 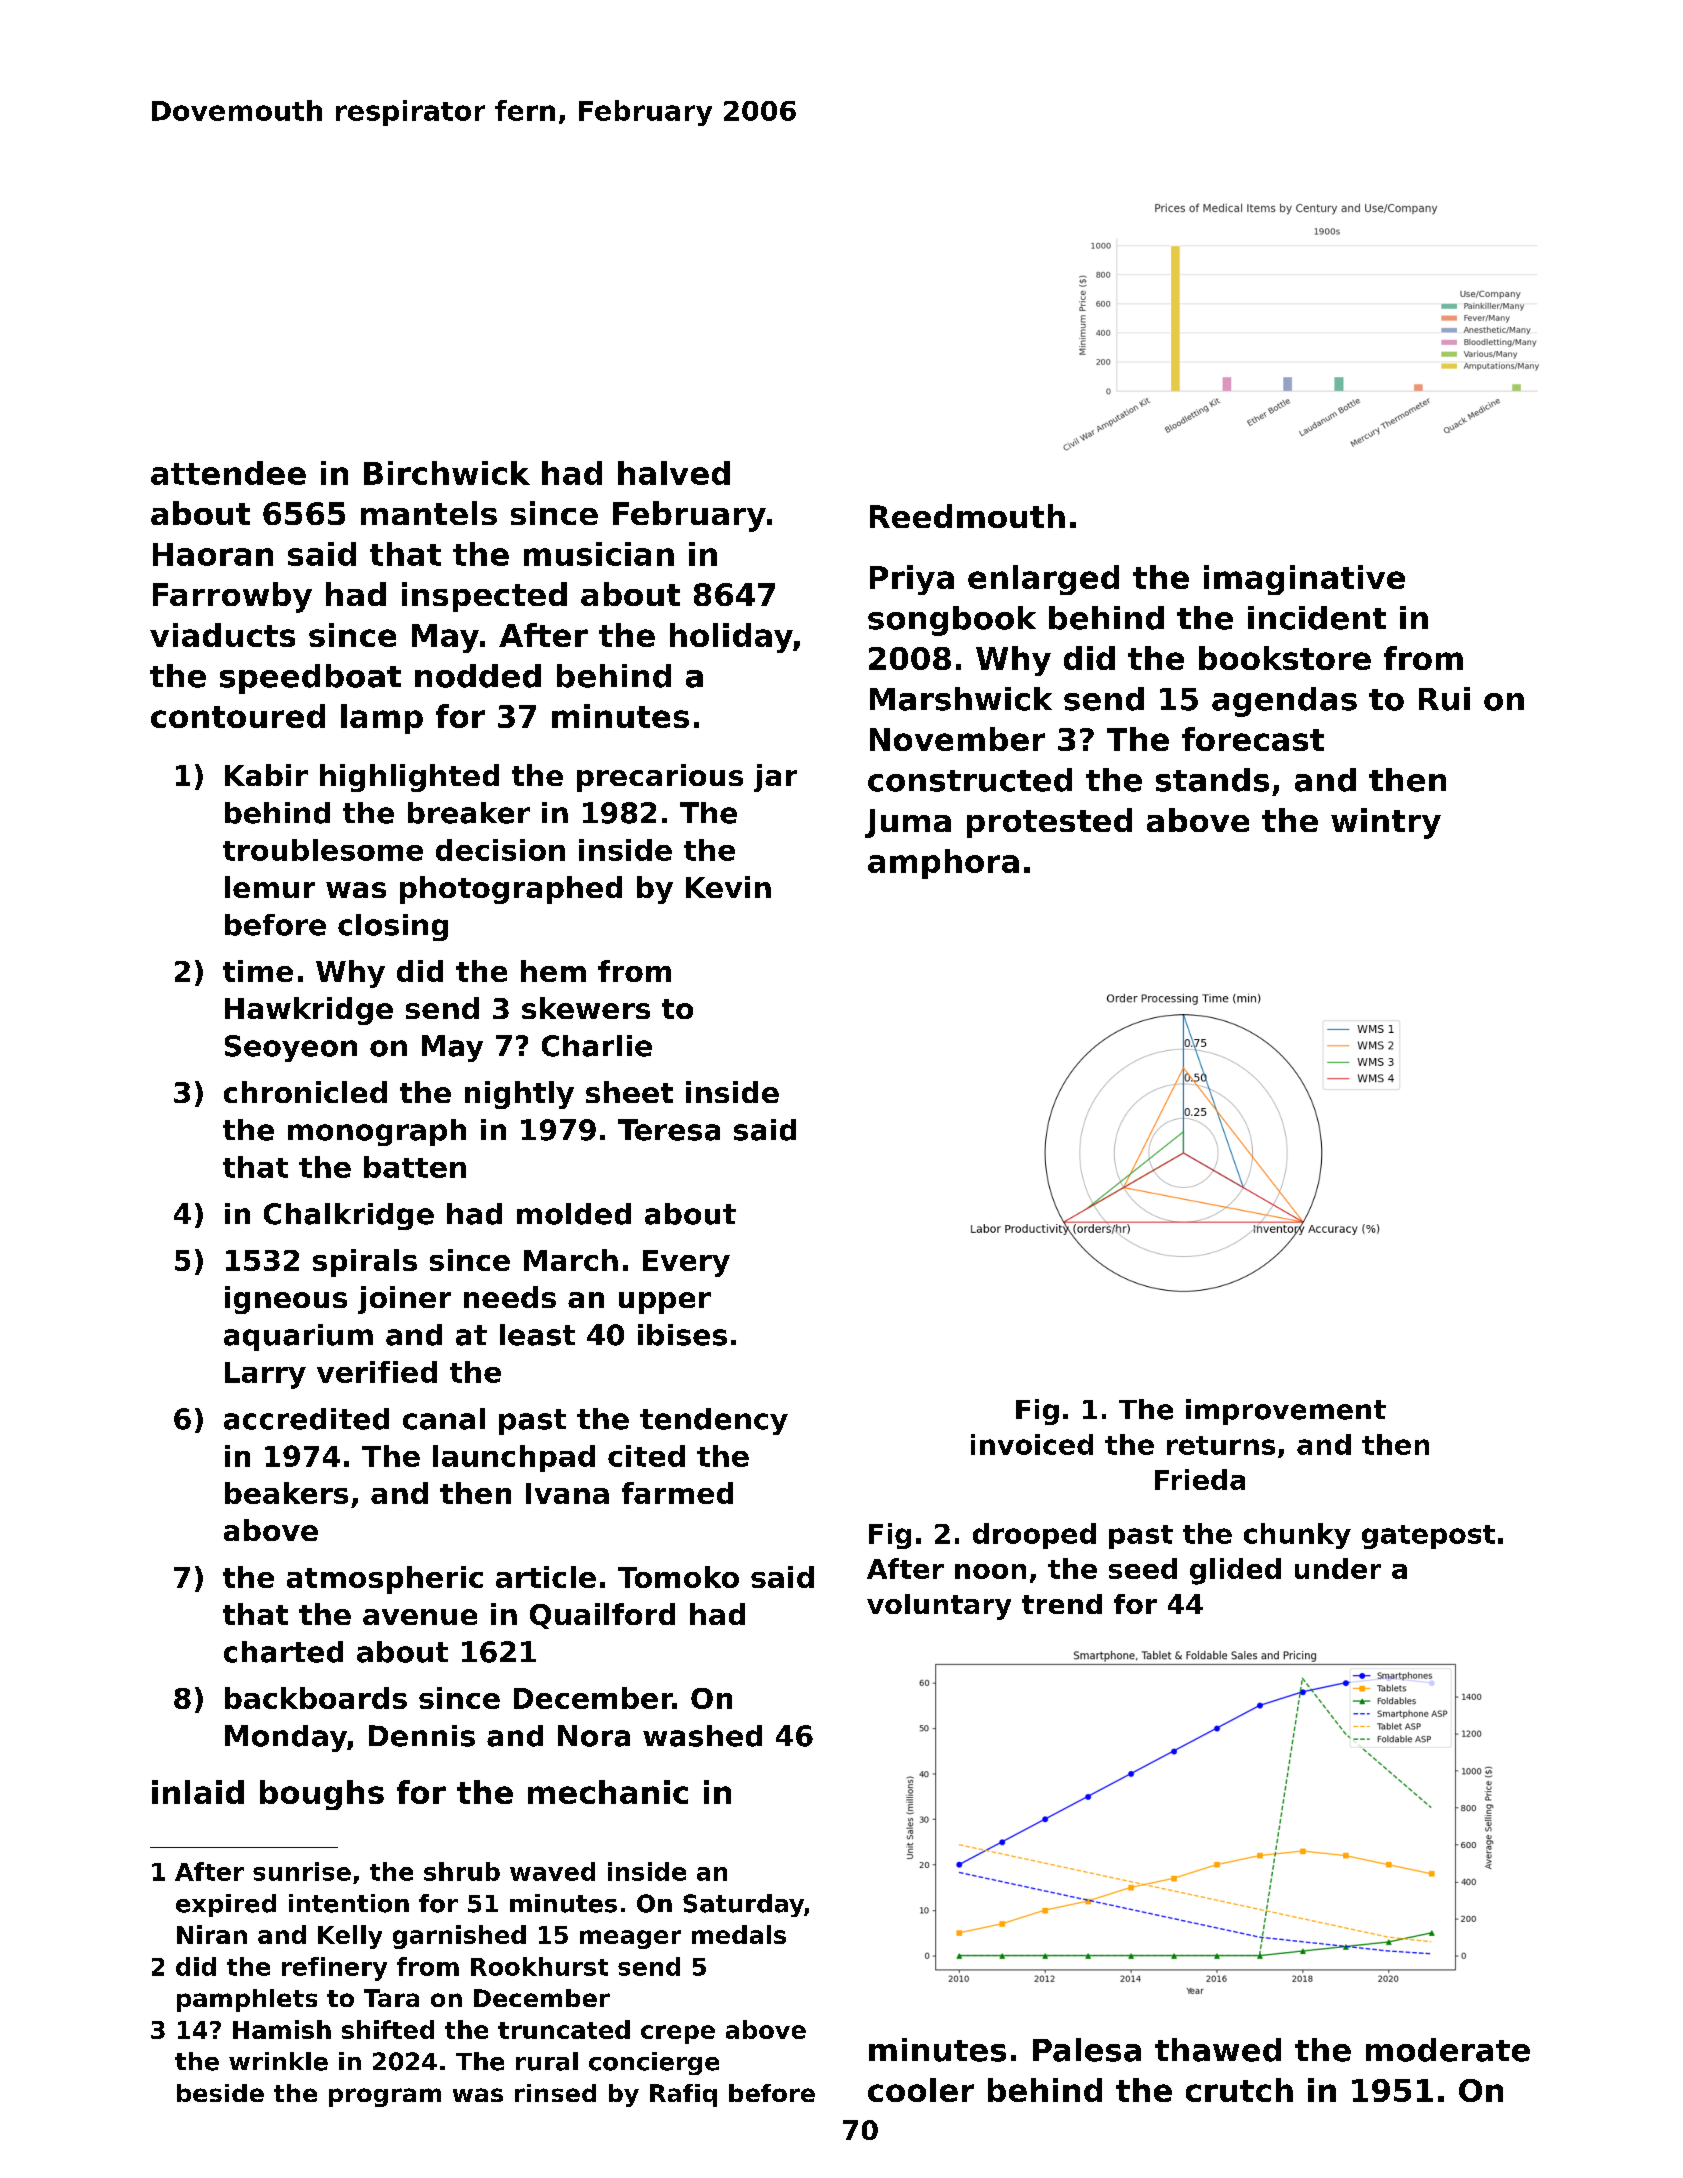 I want to click on imaginative, so click(x=1304, y=580).
